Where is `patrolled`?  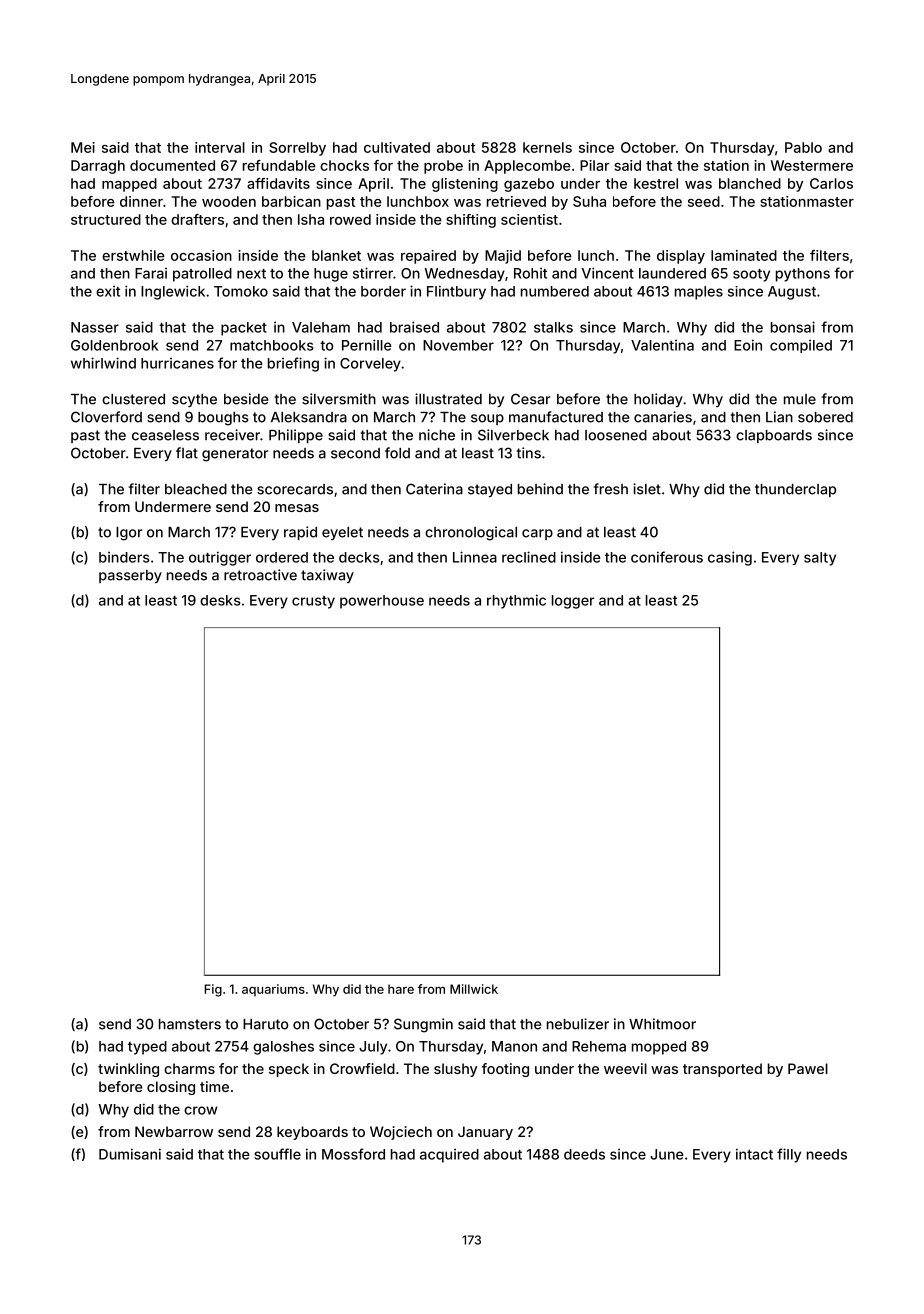 patrolled is located at coordinates (202, 275).
